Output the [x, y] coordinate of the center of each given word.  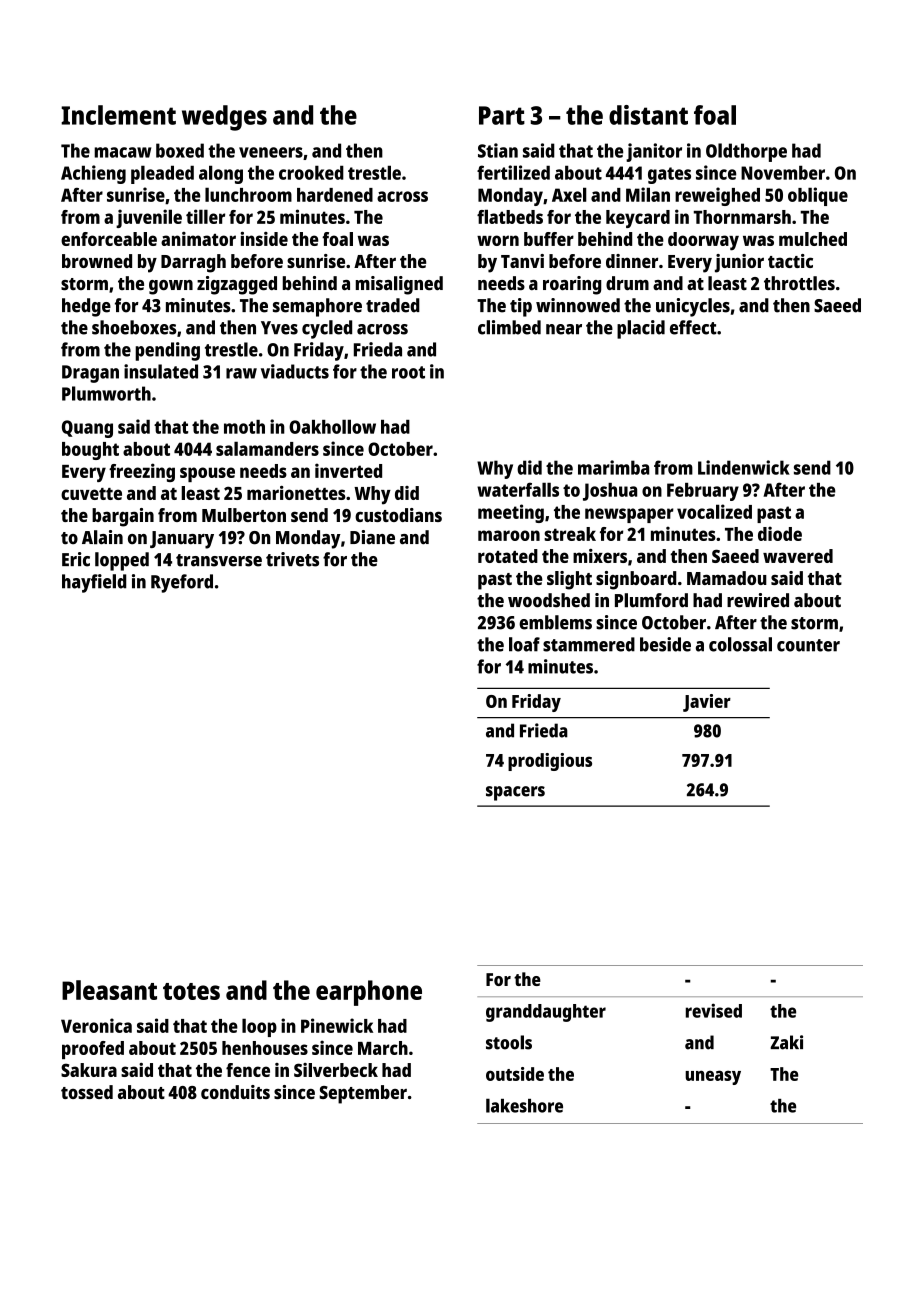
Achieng [93, 174]
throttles [799, 283]
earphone [369, 993]
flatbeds [510, 216]
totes [191, 991]
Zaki [786, 1042]
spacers [515, 793]
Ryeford [182, 583]
